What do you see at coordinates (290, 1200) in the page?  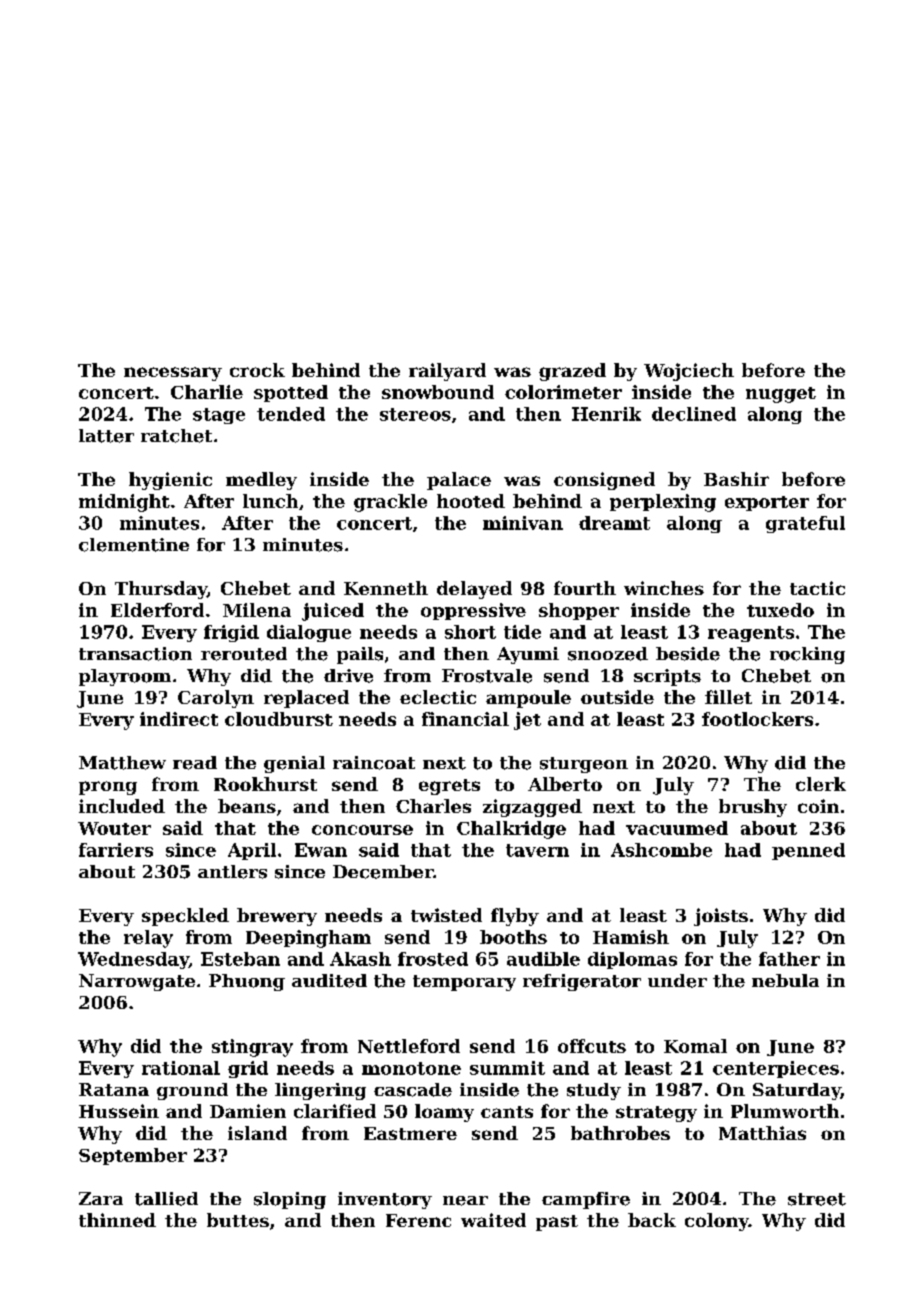 I see `sloping` at bounding box center [290, 1200].
